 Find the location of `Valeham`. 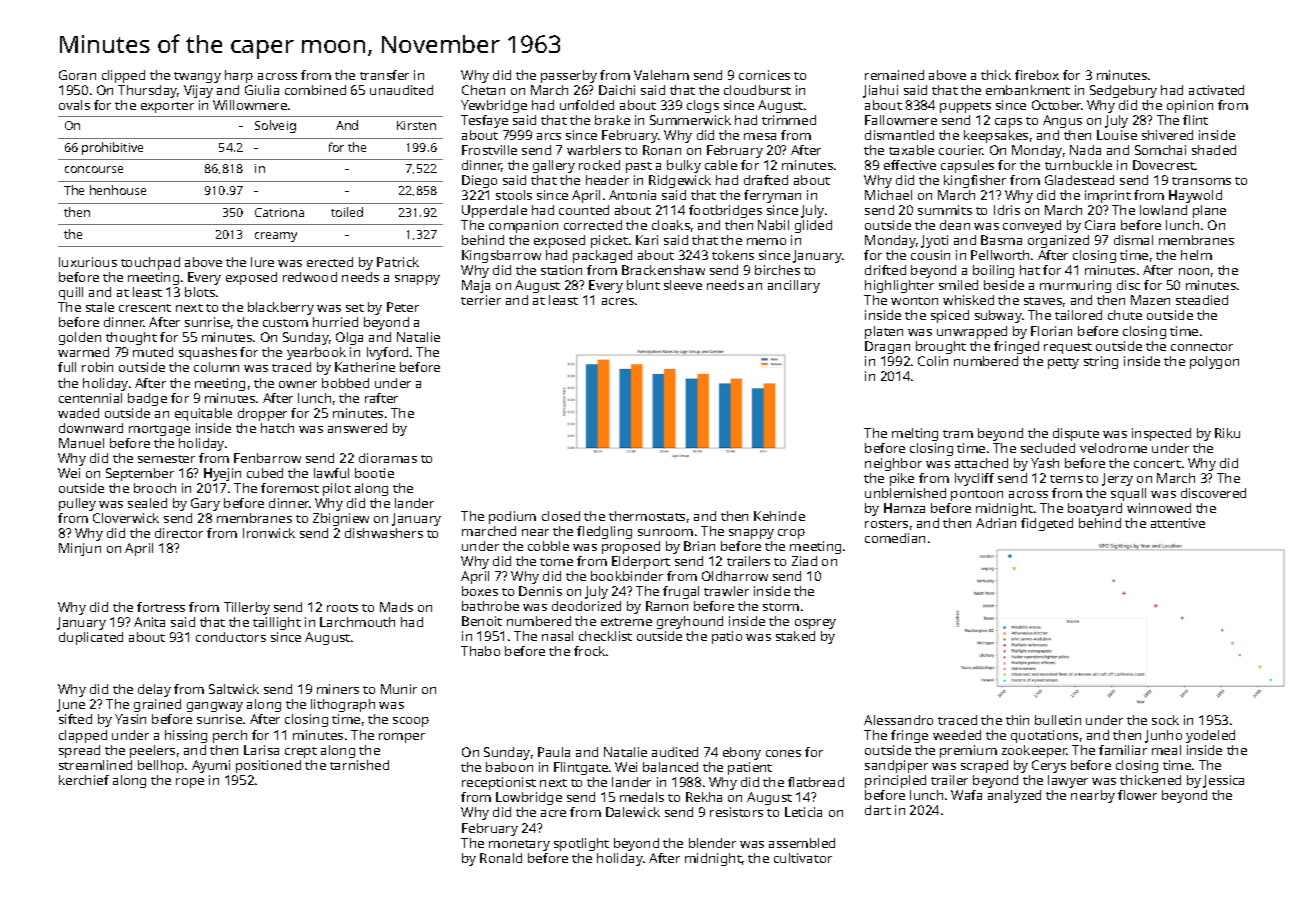

Valeham is located at coordinates (661, 75).
